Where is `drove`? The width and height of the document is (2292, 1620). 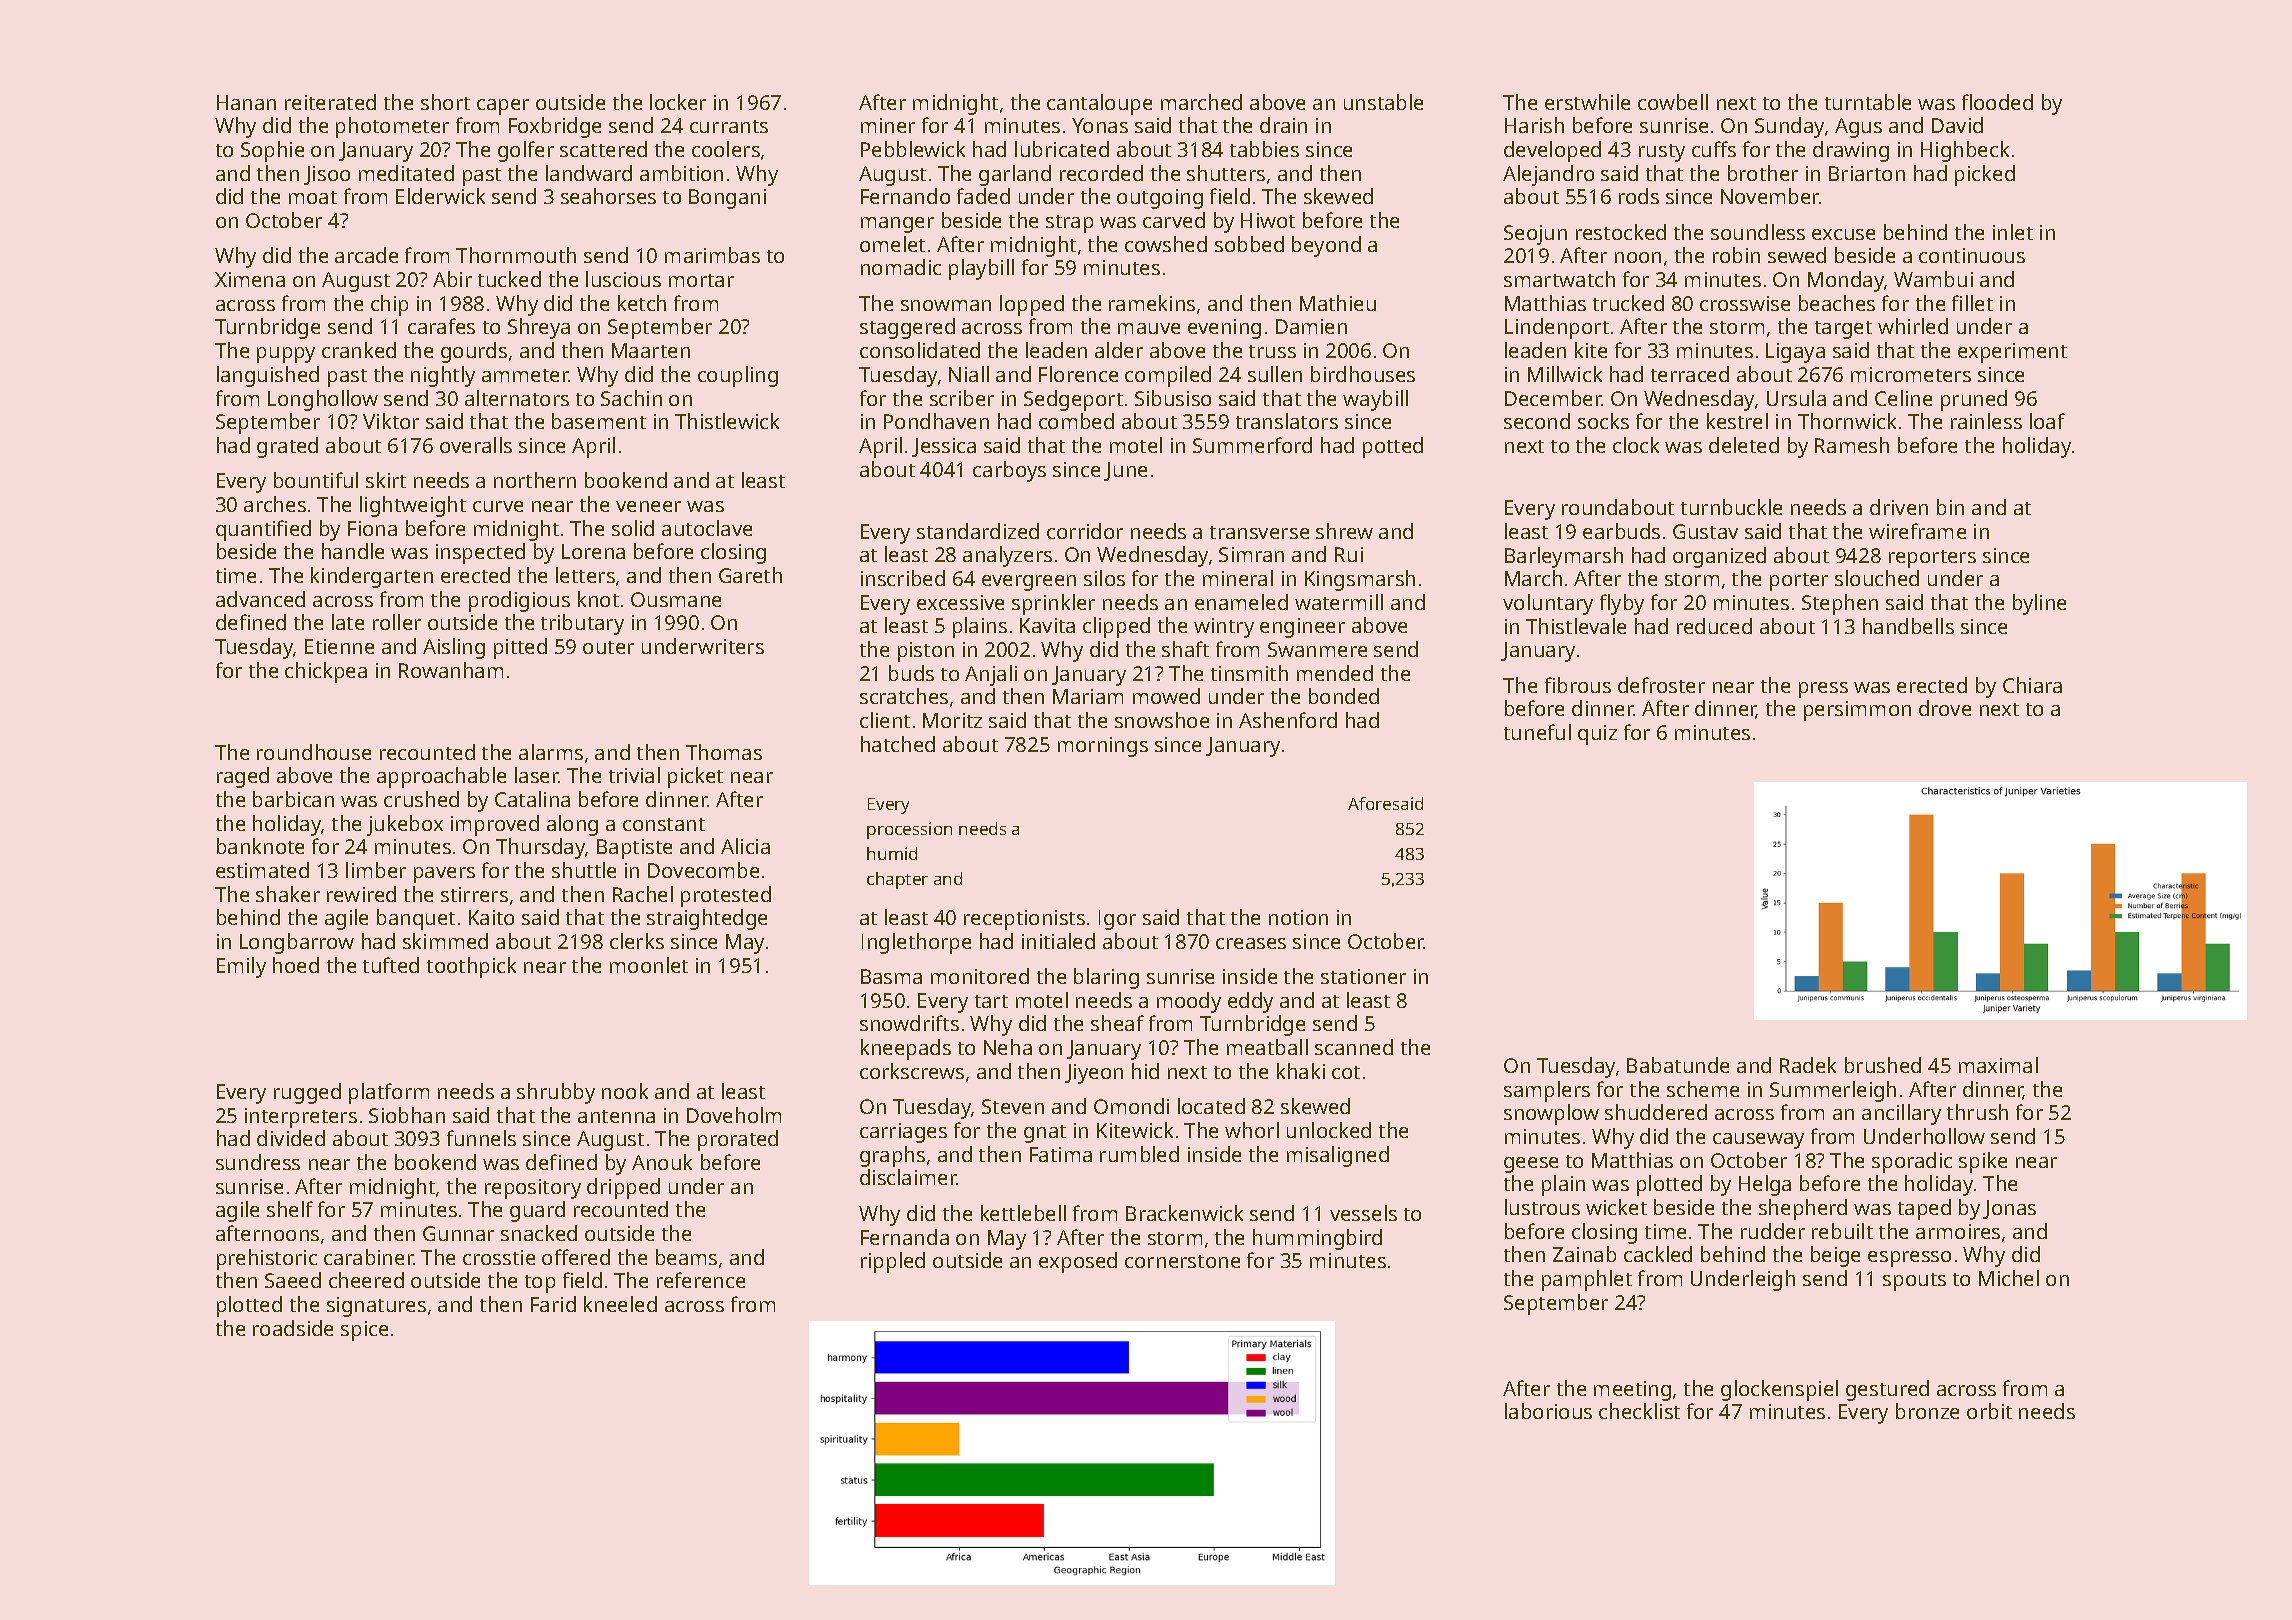 drove is located at coordinates (1945, 708).
